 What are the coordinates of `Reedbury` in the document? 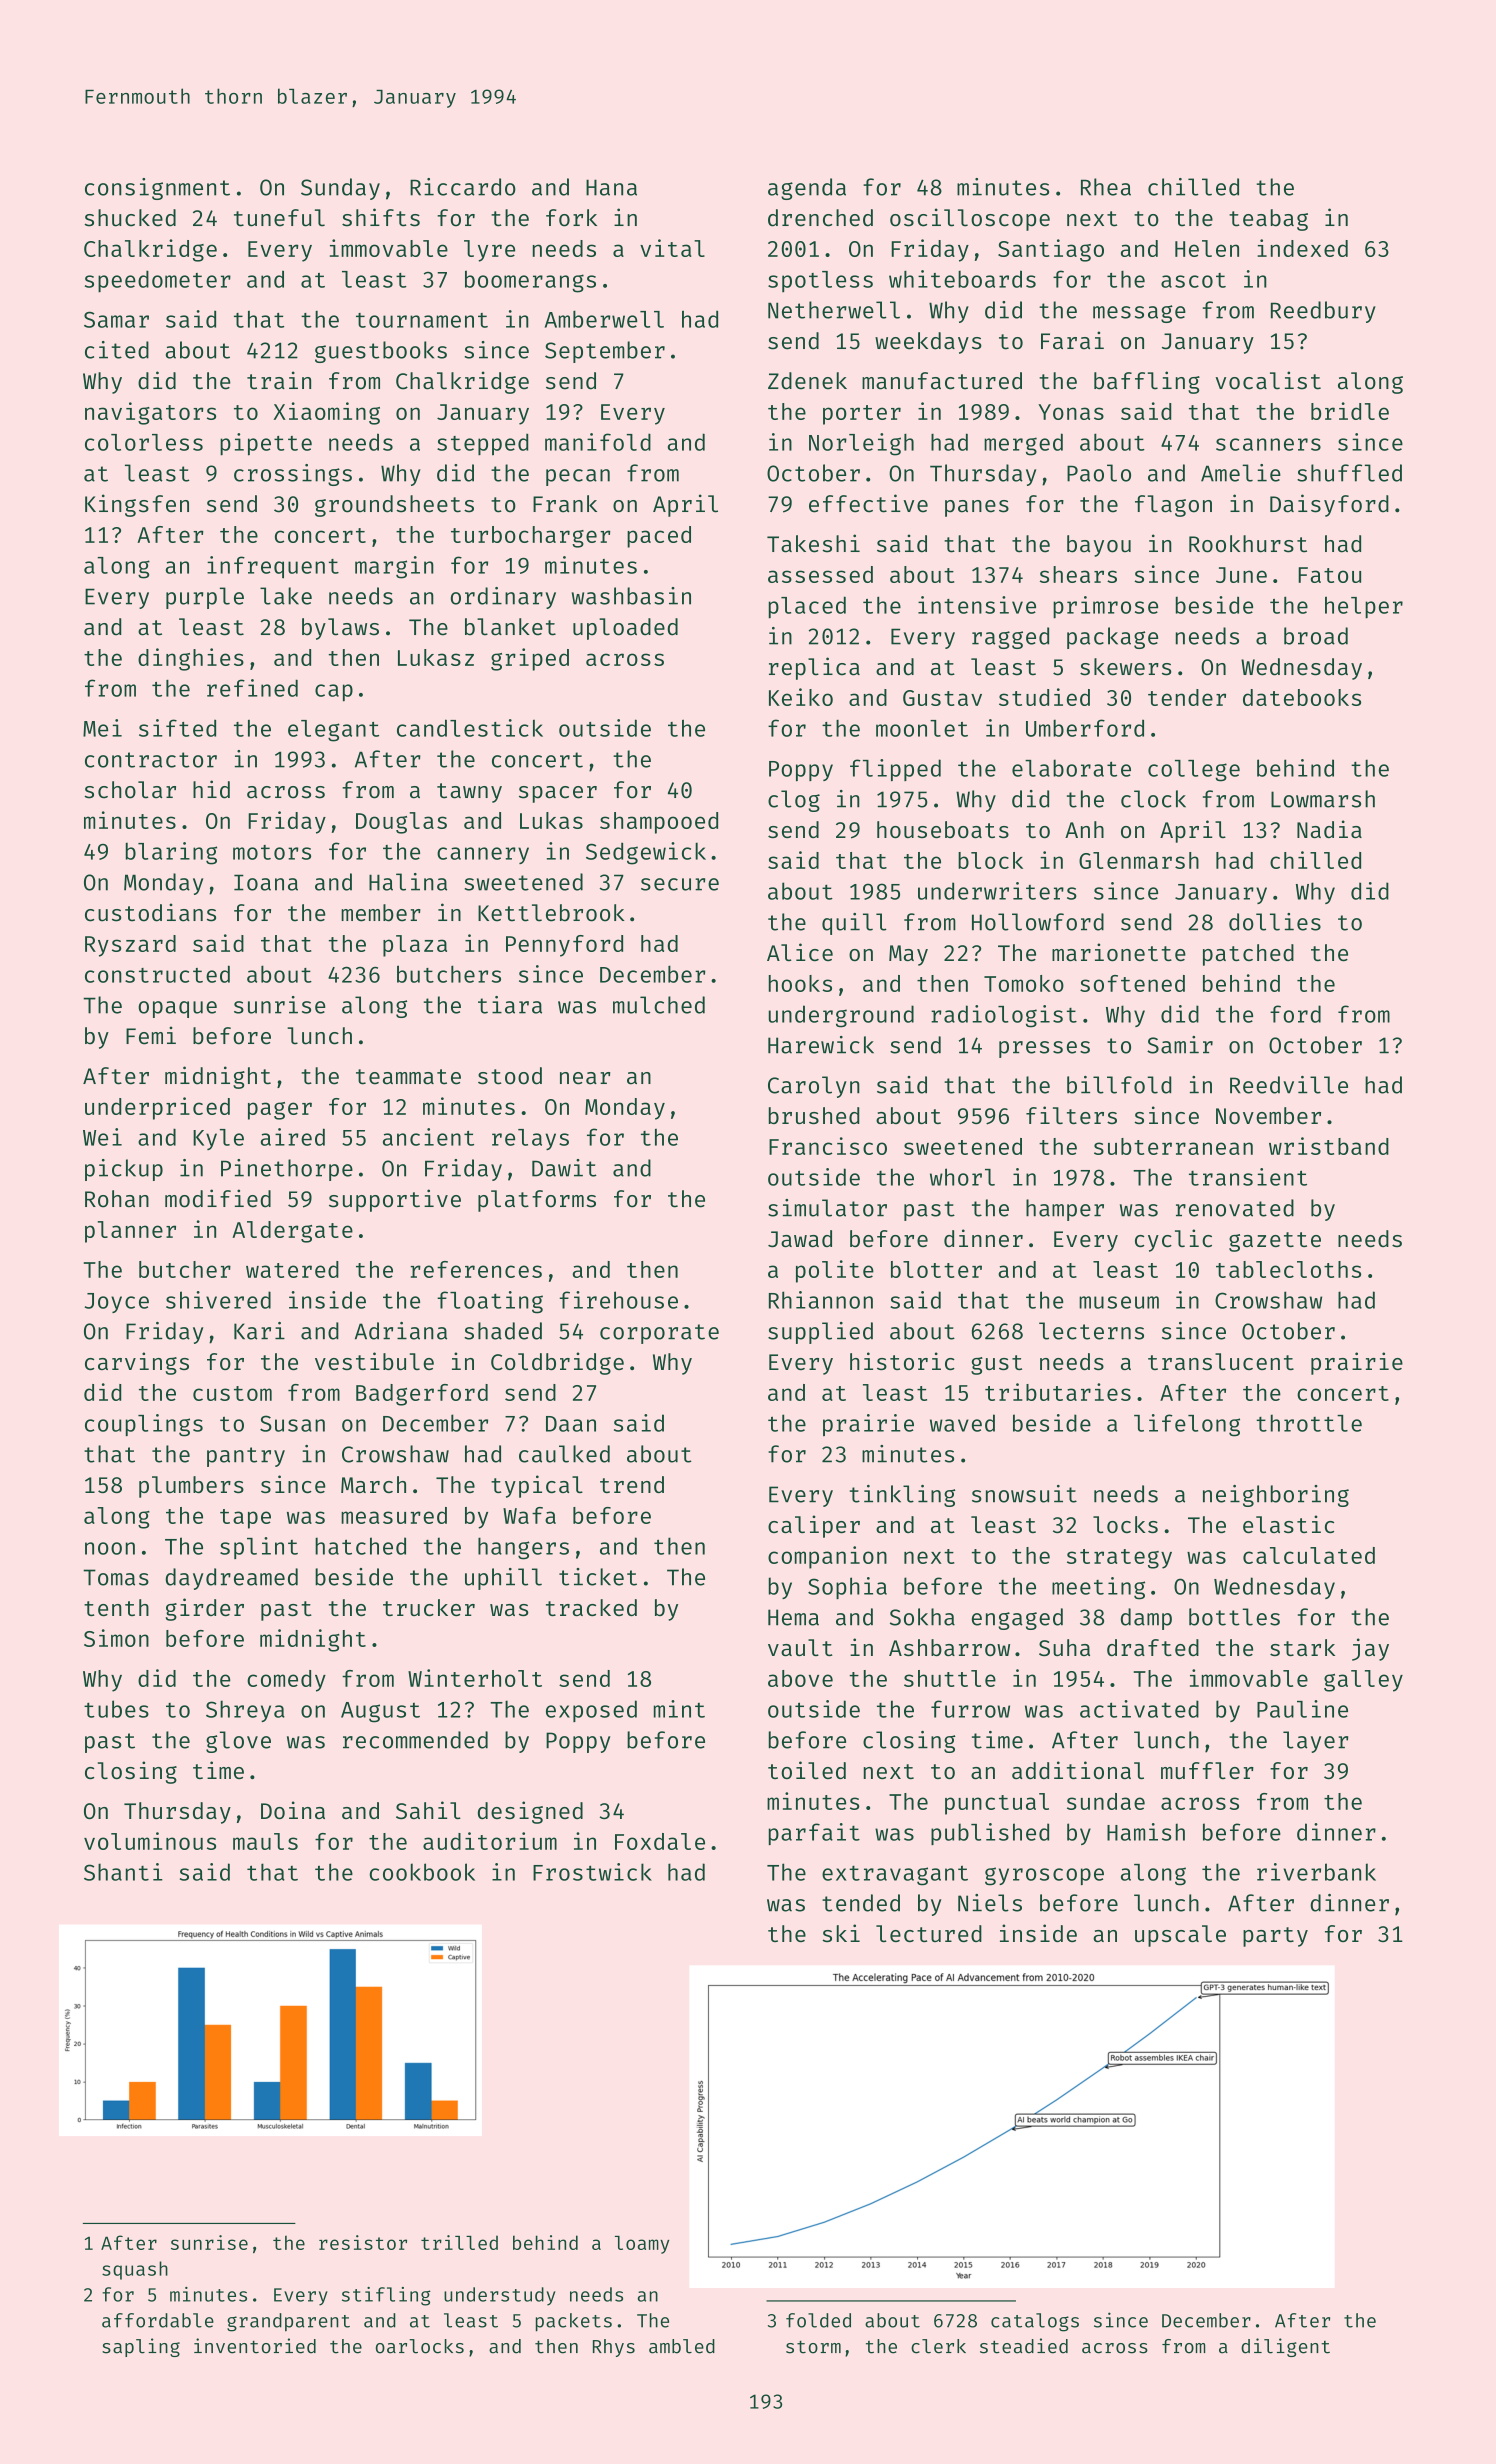 It's located at (1323, 312).
